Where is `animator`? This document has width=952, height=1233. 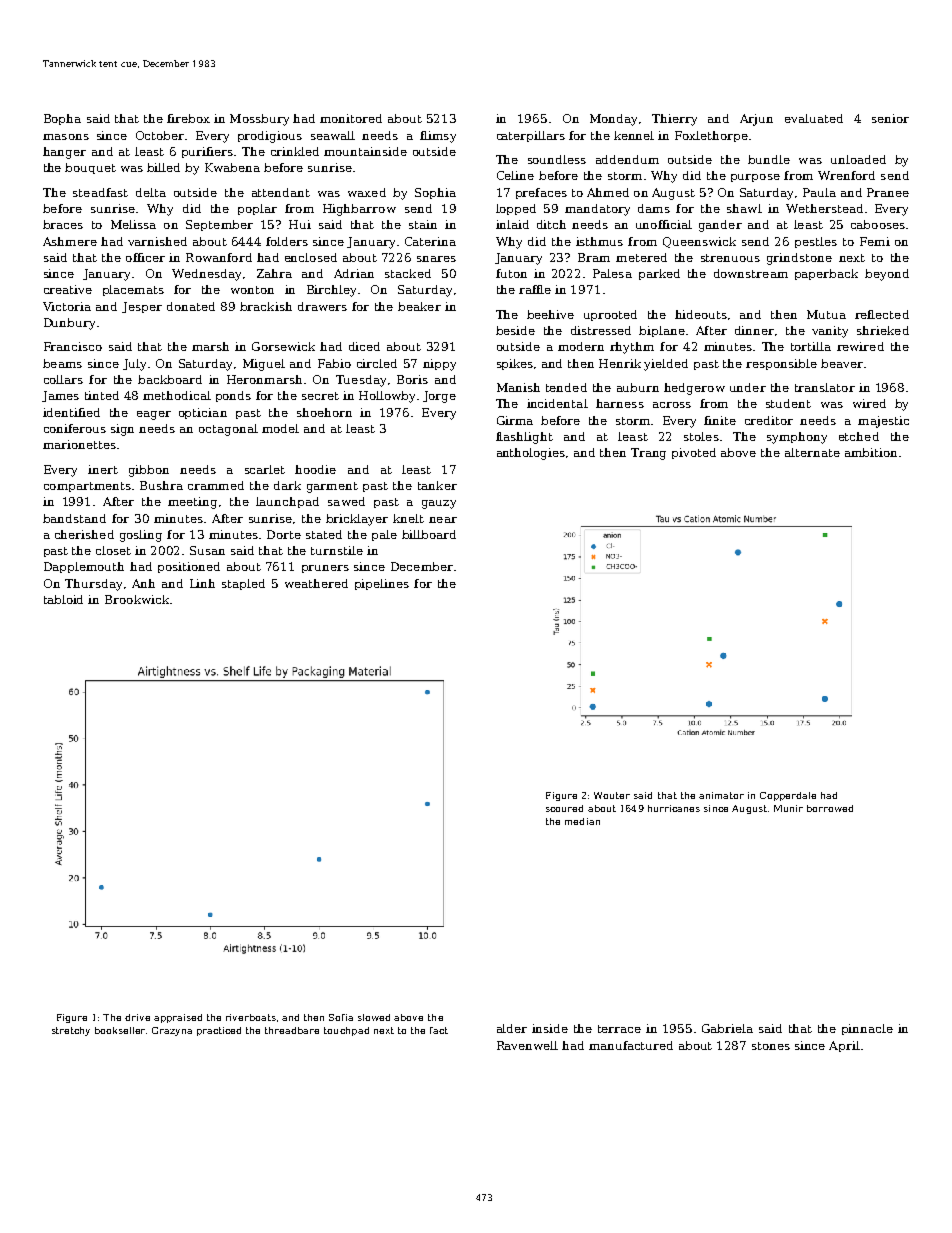 animator is located at coordinates (721, 795).
